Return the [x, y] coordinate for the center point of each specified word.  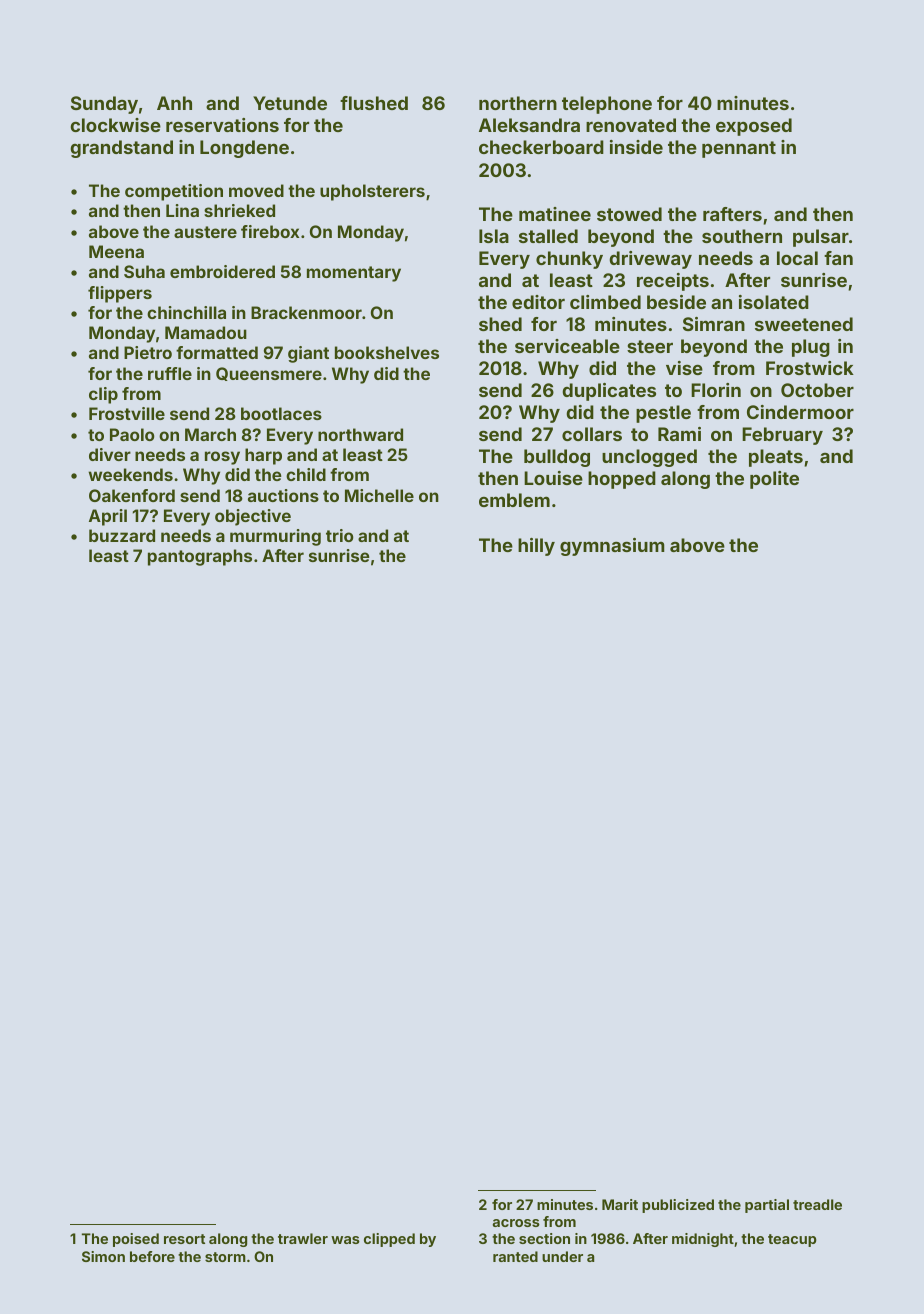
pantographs [200, 557]
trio [340, 535]
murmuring [275, 537]
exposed [754, 127]
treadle [817, 1204]
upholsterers [372, 192]
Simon [103, 1256]
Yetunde [290, 103]
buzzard [122, 535]
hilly [536, 547]
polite [774, 480]
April [108, 517]
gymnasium [612, 547]
